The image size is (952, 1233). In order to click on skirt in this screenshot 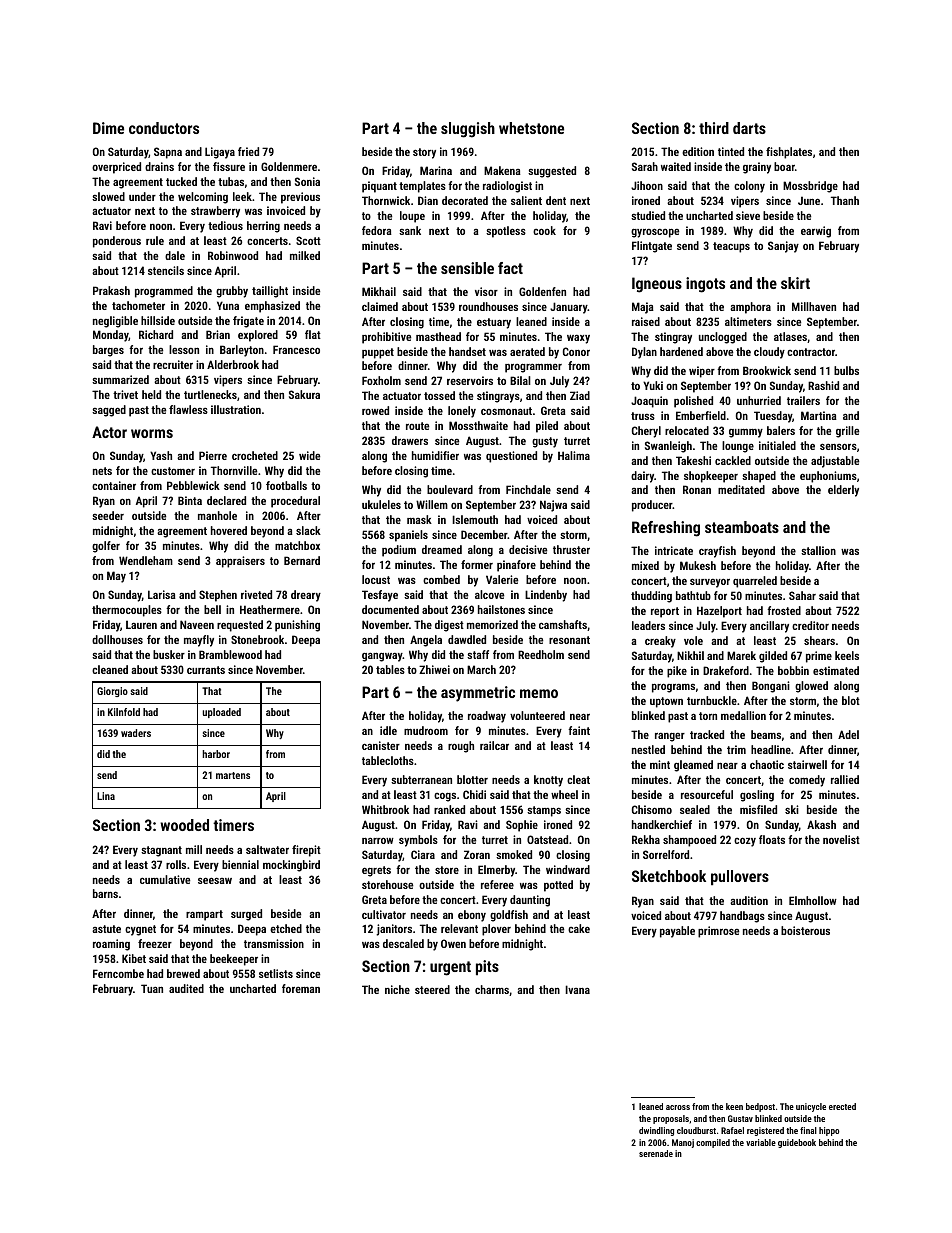, I will do `click(795, 283)`.
